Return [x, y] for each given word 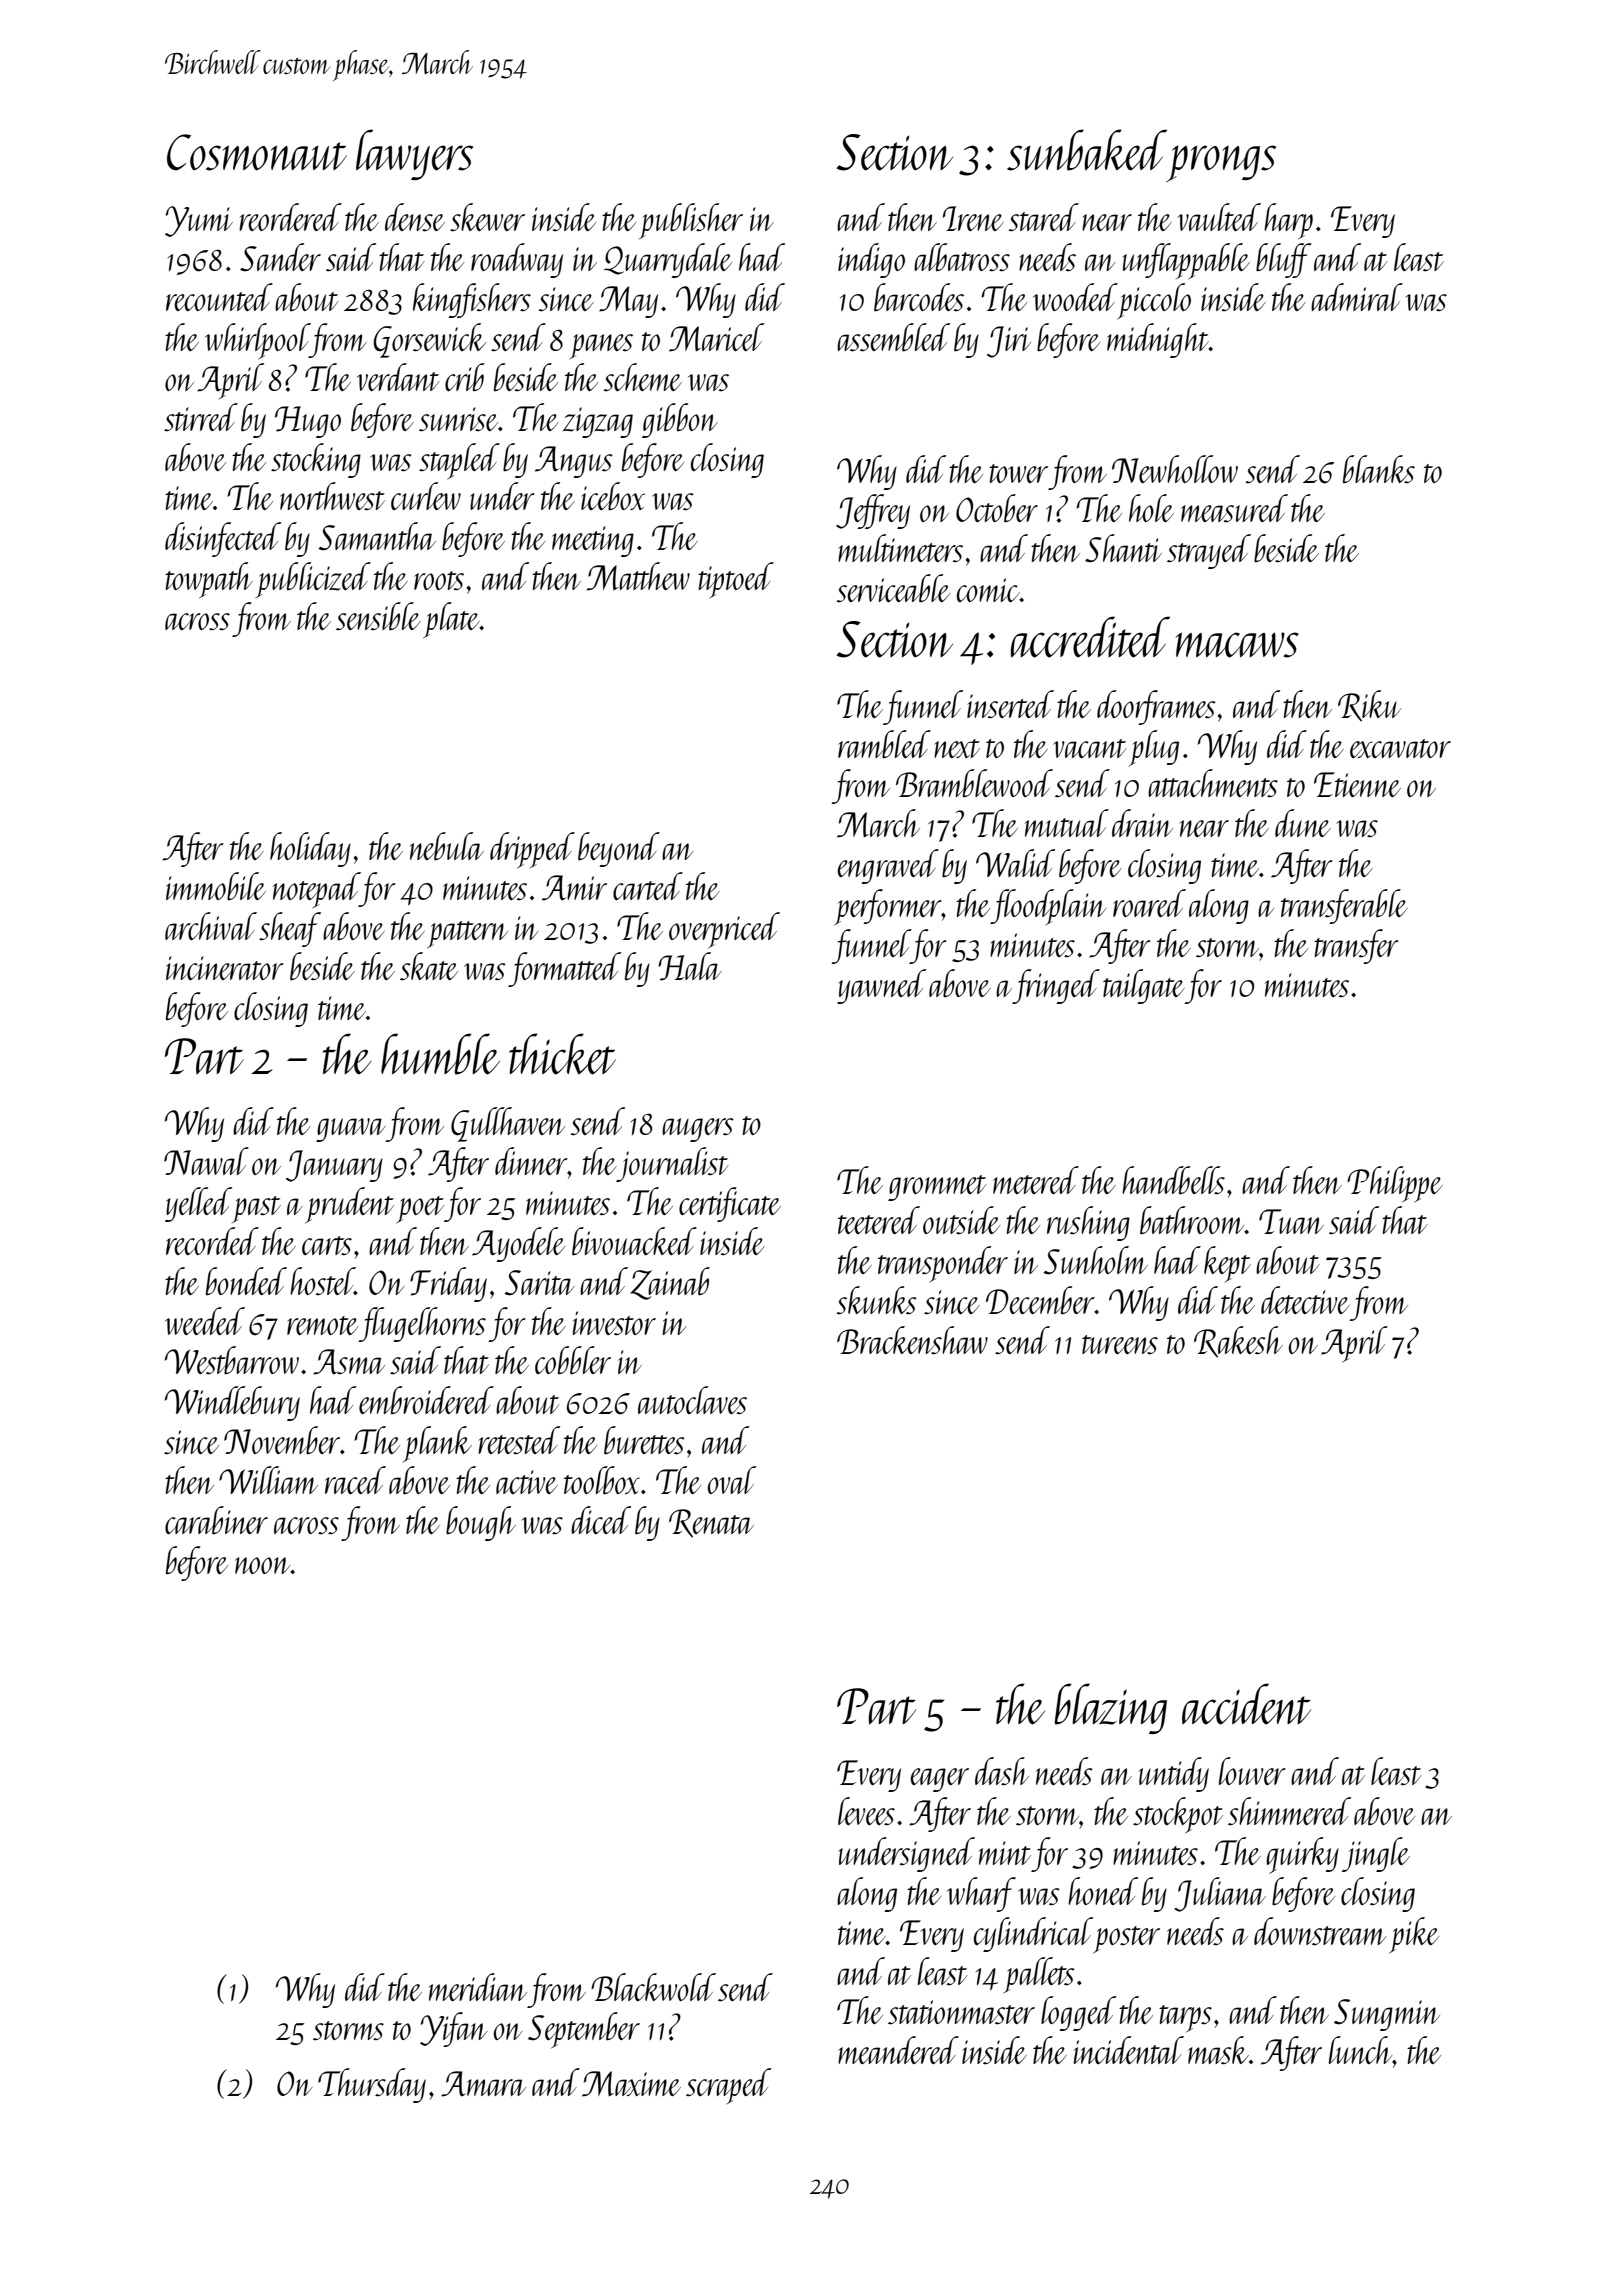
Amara [483, 2084]
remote [323, 1325]
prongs [1221, 163]
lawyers [414, 154]
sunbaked [1087, 150]
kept [1227, 1264]
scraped [728, 2086]
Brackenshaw [912, 1340]
